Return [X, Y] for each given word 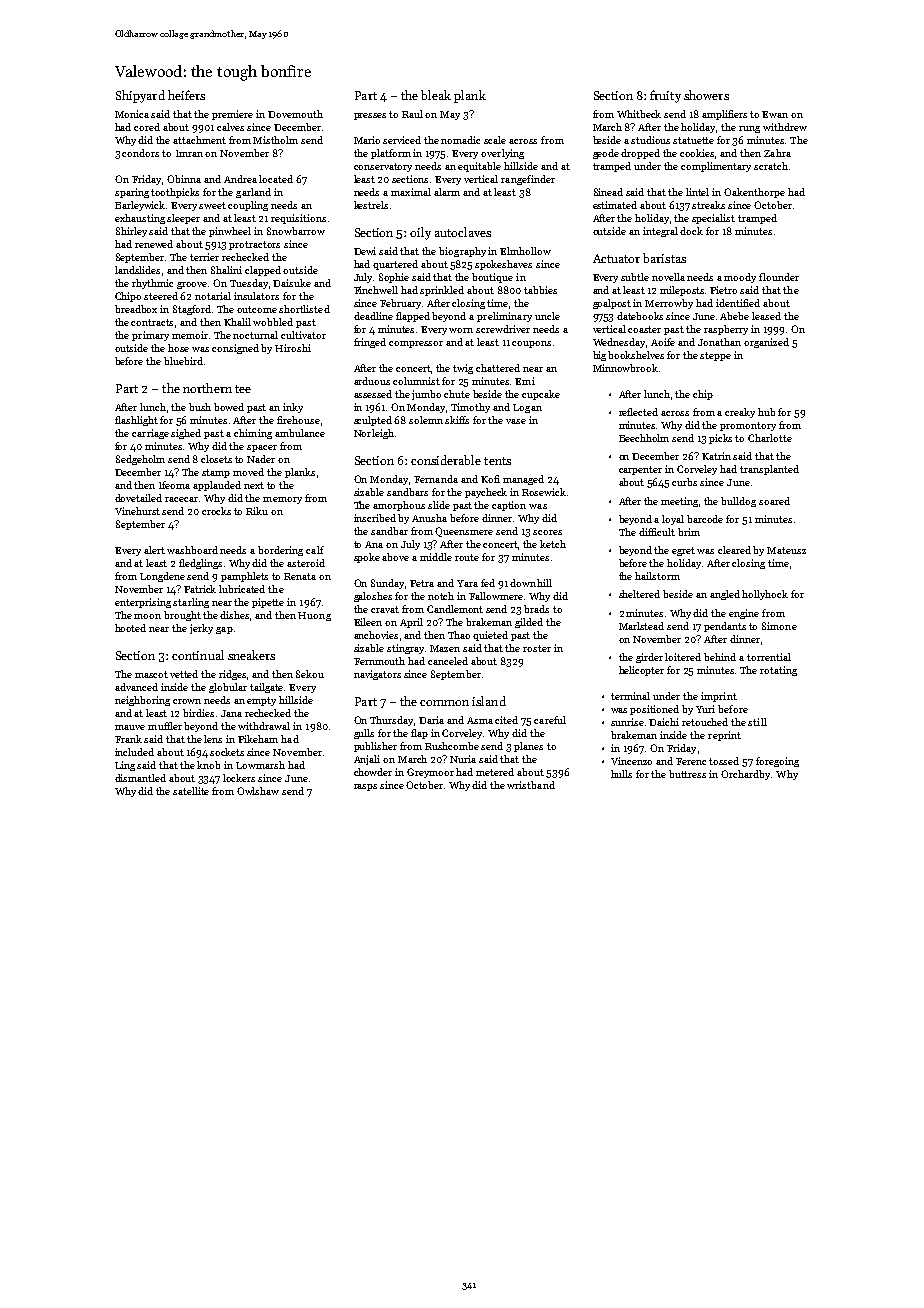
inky [293, 408]
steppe [715, 356]
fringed [370, 343]
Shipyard [140, 96]
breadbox [136, 309]
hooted [130, 628]
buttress [687, 774]
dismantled [140, 778]
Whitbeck [639, 114]
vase [516, 421]
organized [766, 343]
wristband [531, 785]
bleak [436, 95]
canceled [448, 661]
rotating [778, 671]
